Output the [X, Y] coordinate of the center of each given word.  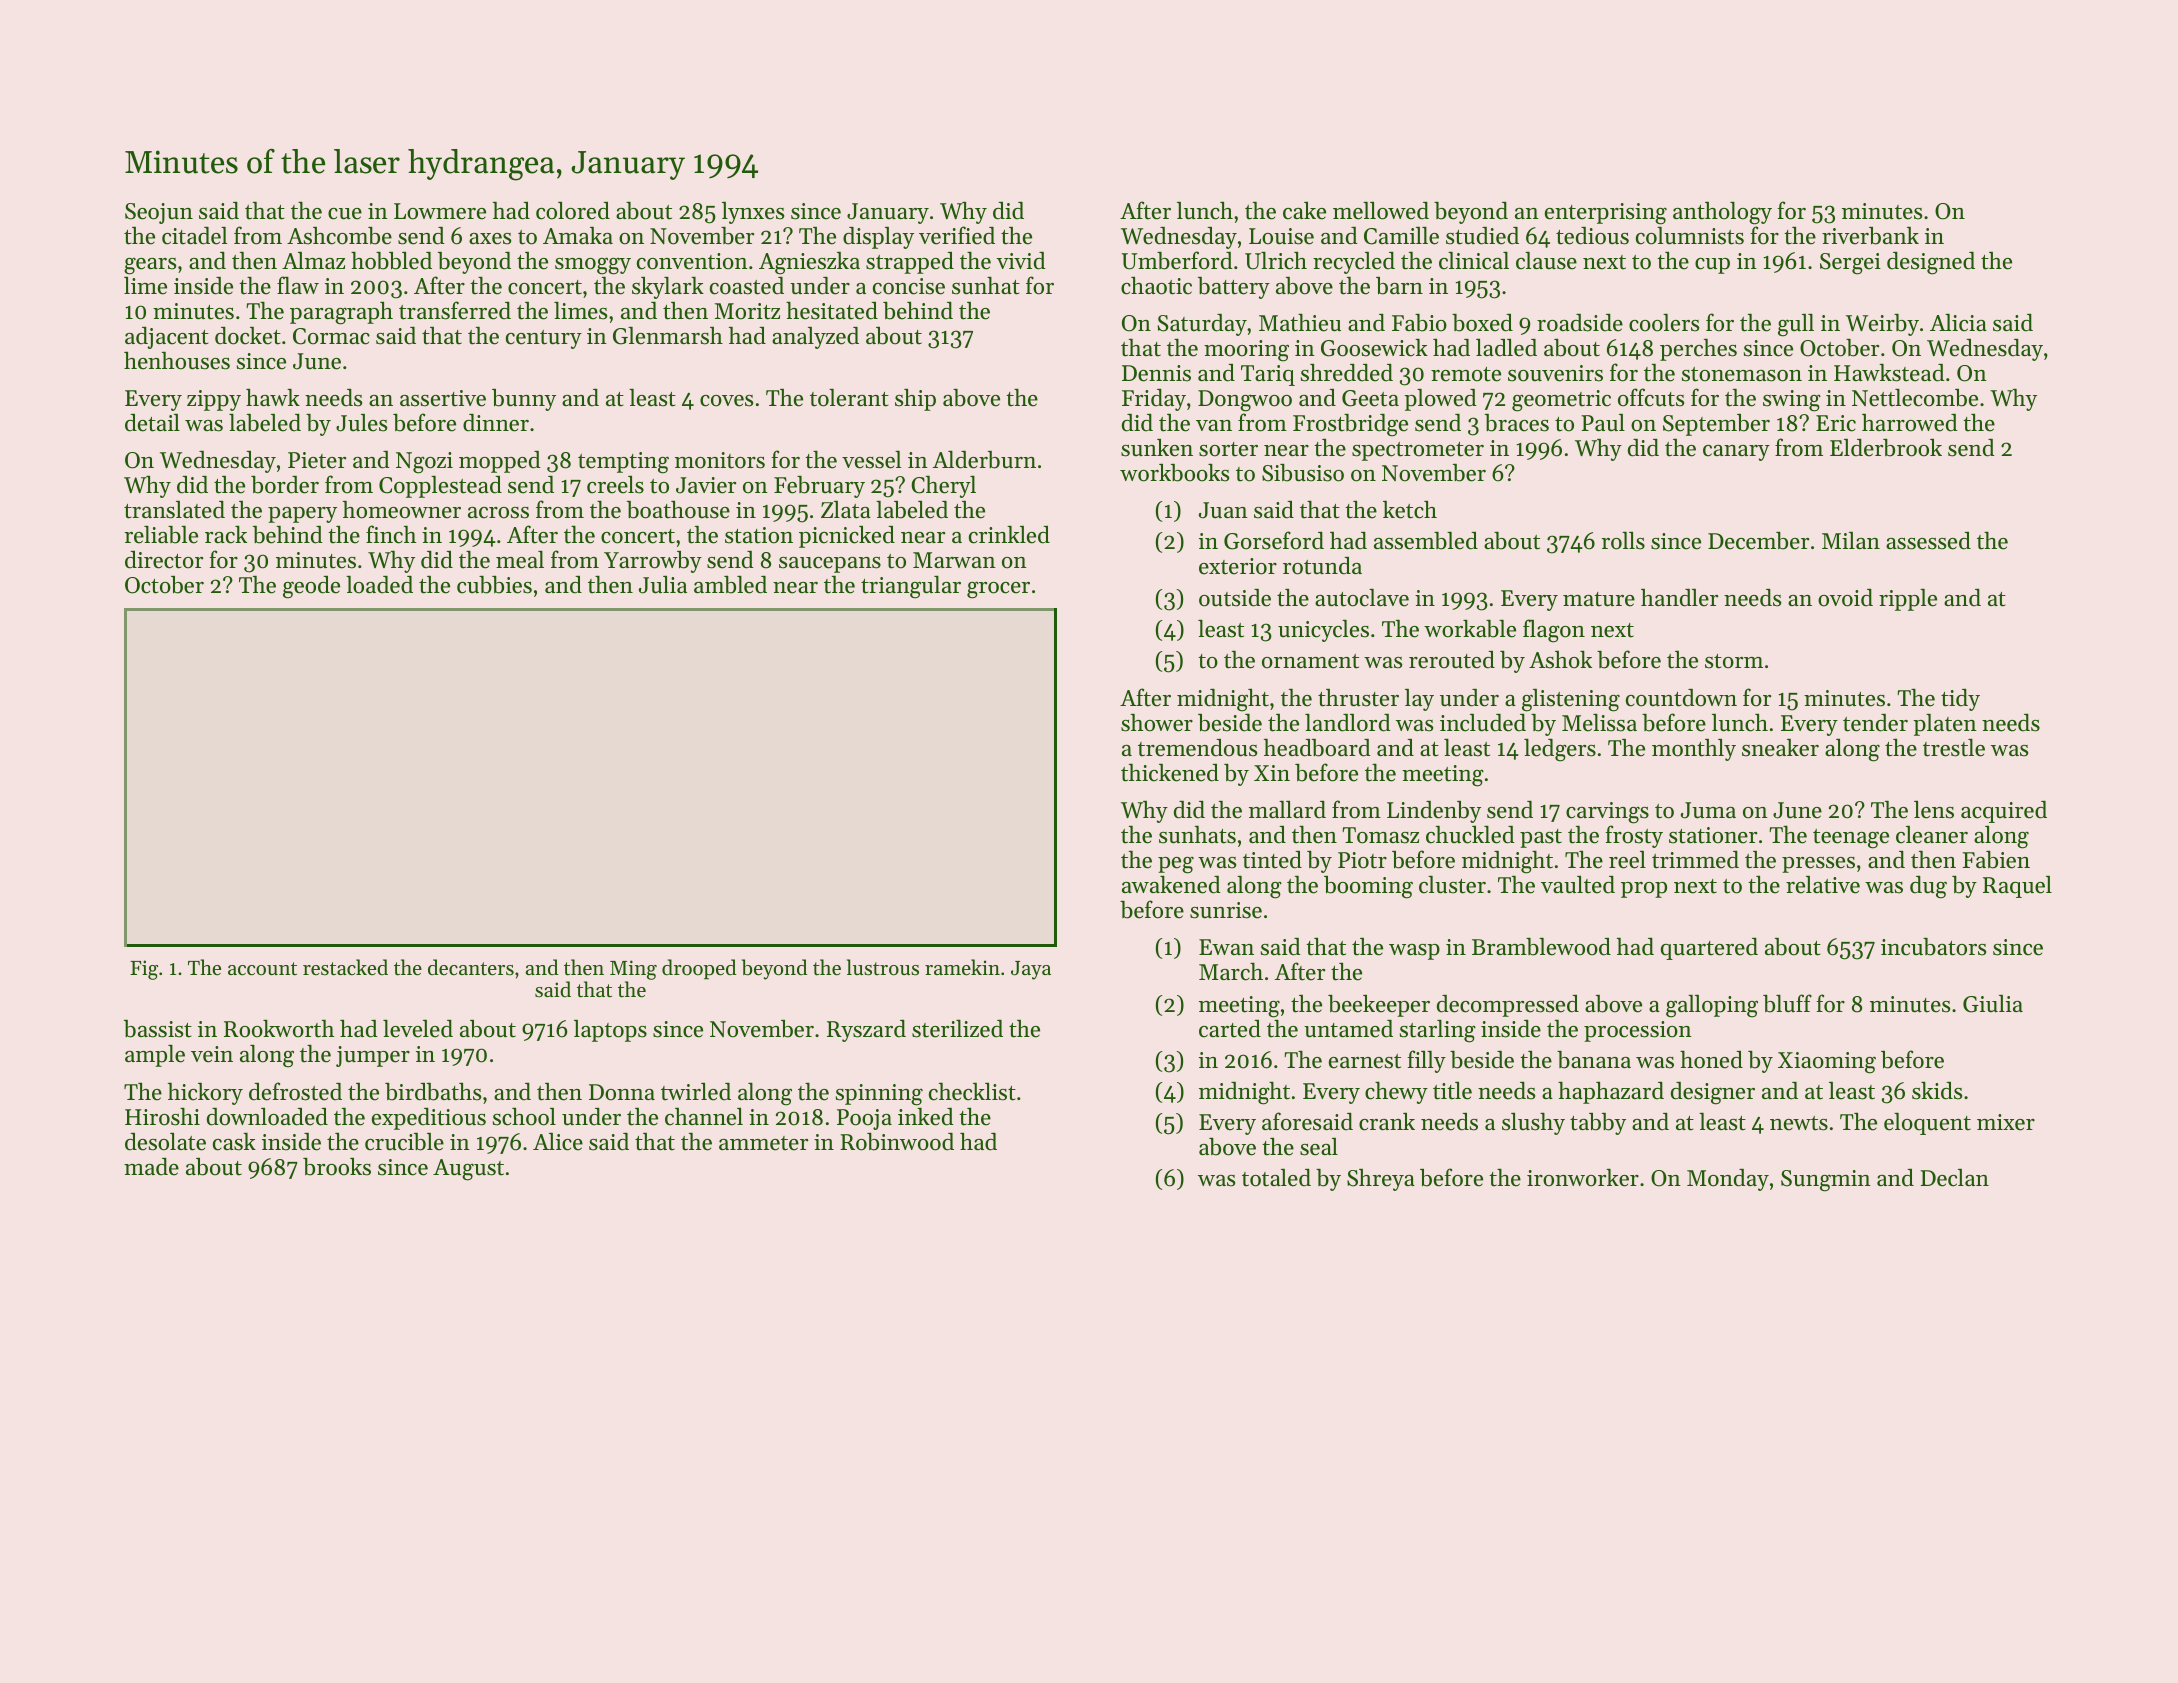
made [151, 1166]
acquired [2004, 812]
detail [152, 422]
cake [1304, 211]
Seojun [159, 213]
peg [1176, 865]
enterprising [1606, 214]
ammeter [763, 1143]
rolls [1623, 540]
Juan [1223, 510]
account [262, 969]
